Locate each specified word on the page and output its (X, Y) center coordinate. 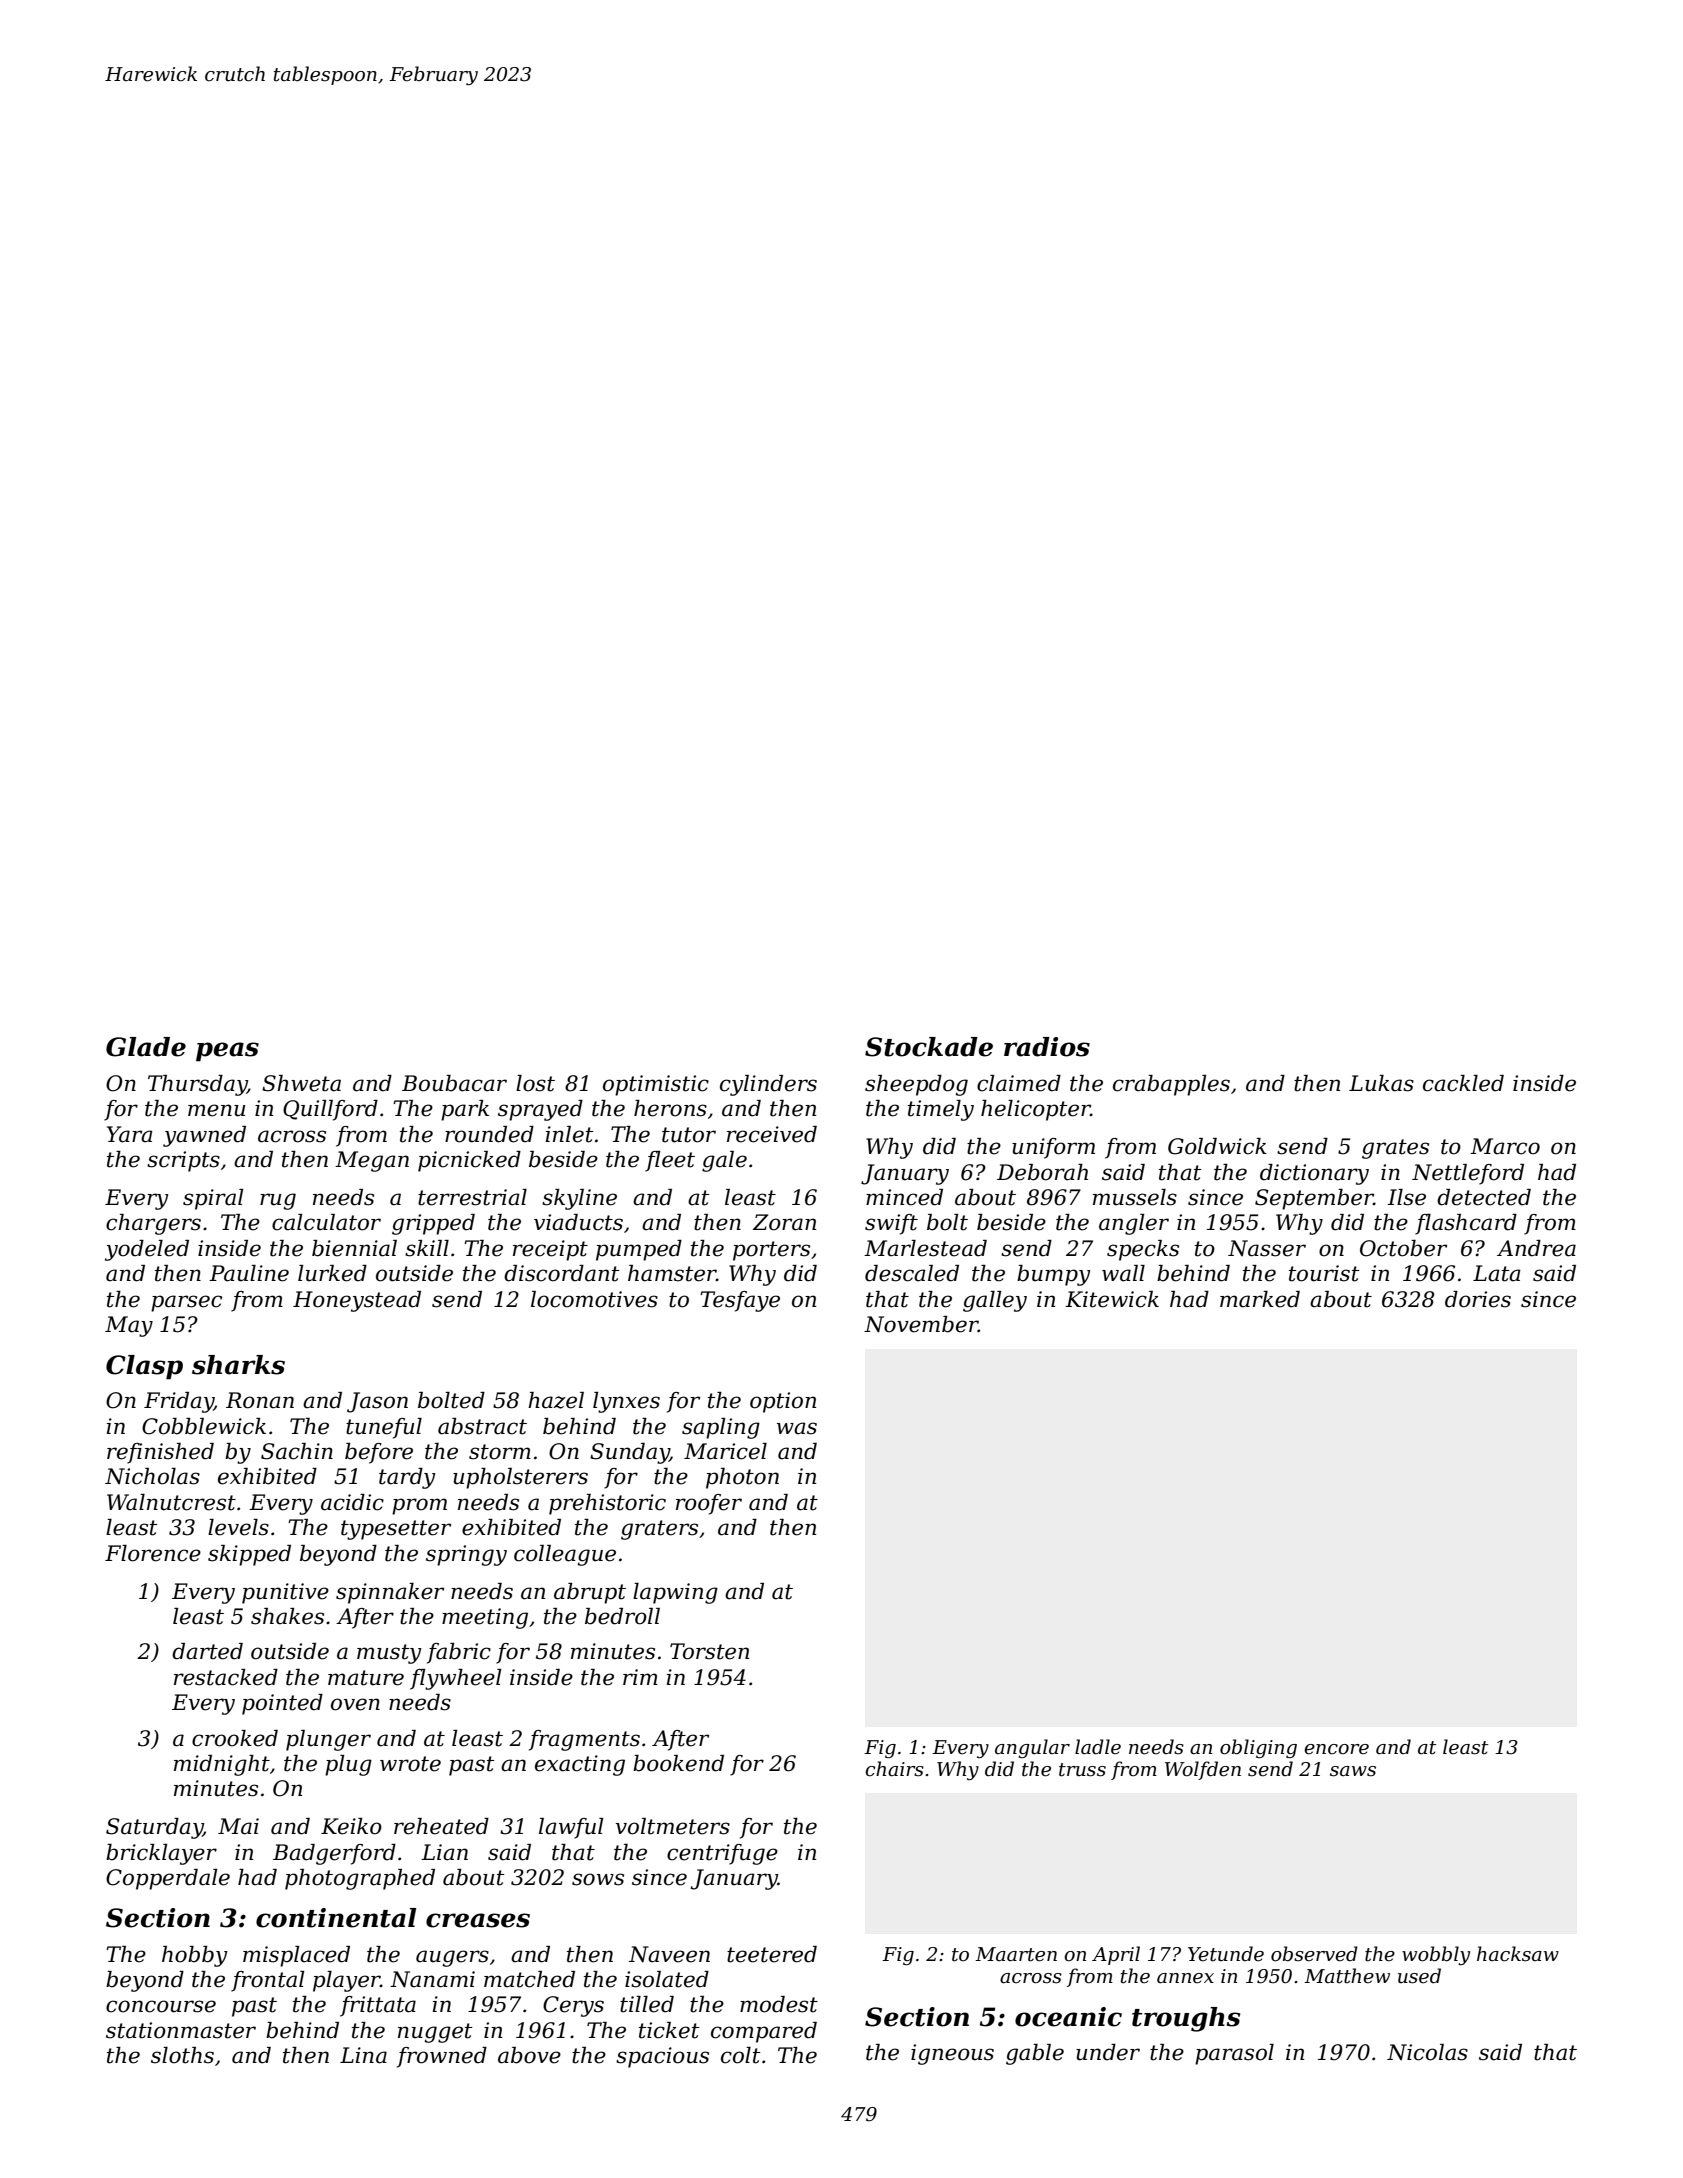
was (797, 1428)
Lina (363, 2055)
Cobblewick (204, 1426)
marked (1260, 1299)
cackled (1463, 1083)
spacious (662, 2057)
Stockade (929, 1047)
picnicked (469, 1161)
